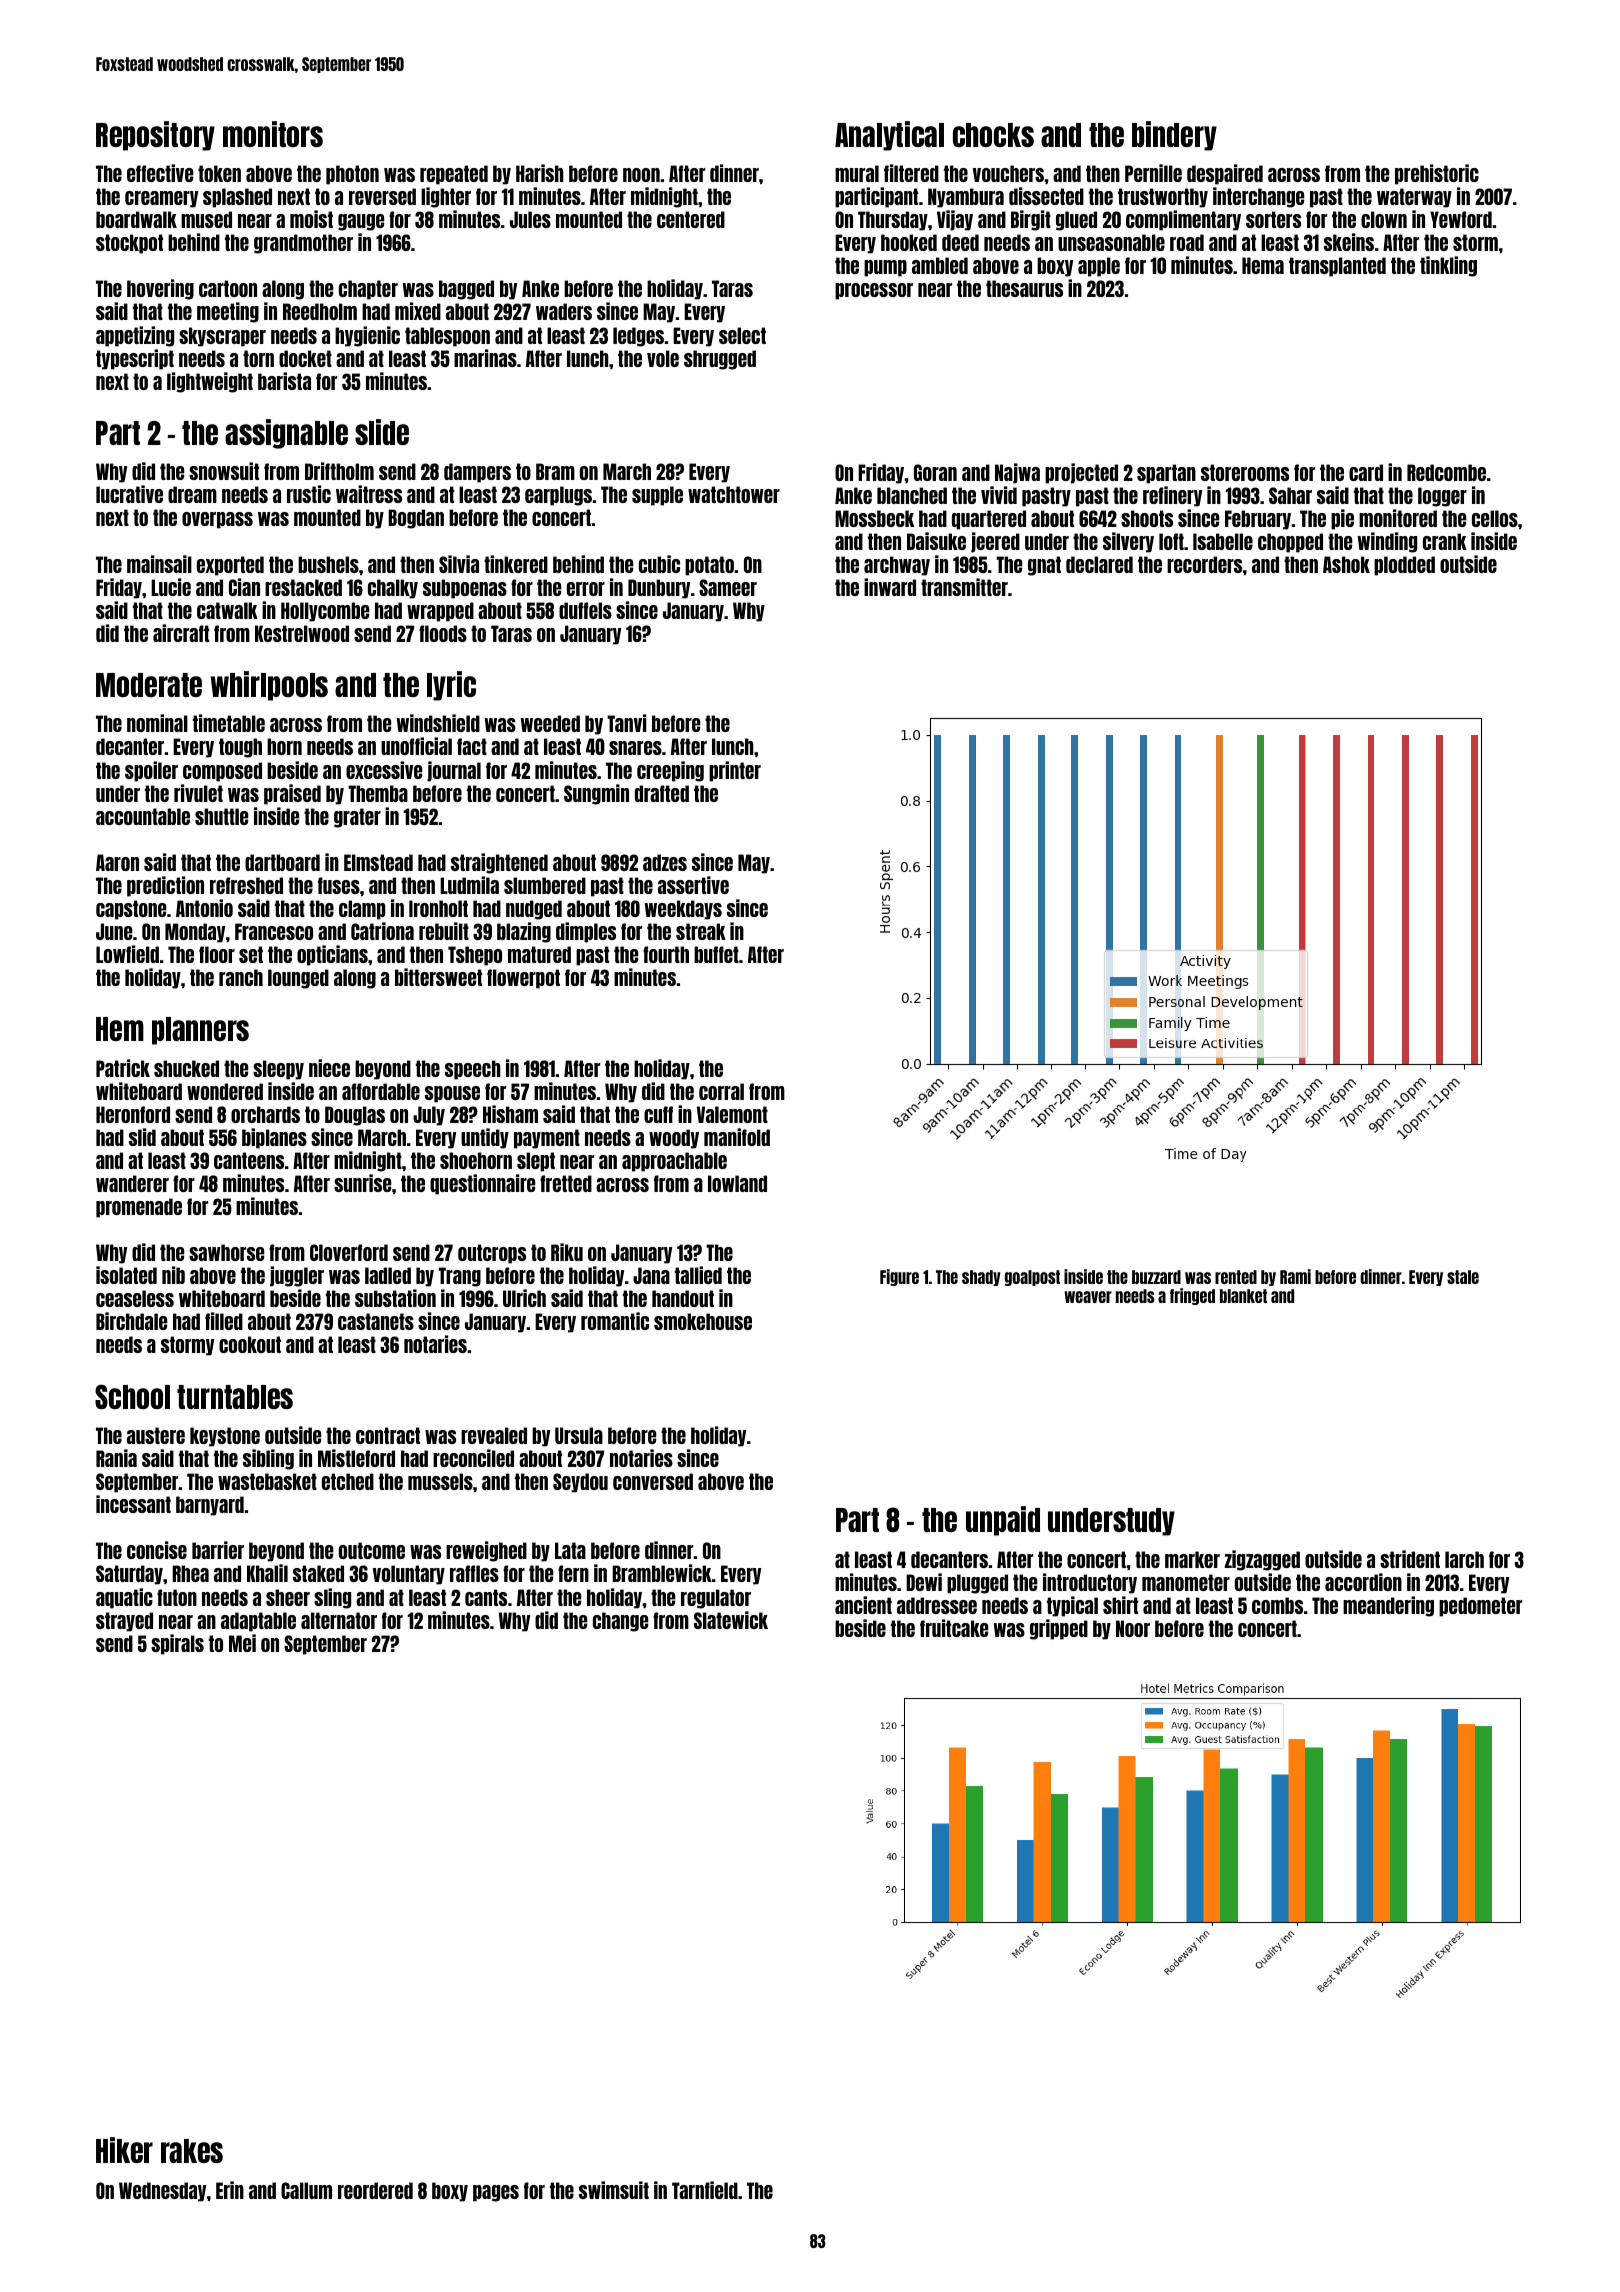 Image resolution: width=1620 pixels, height=2292 pixels. Describe the element at coordinates (155, 136) in the page. I see `Repository` at that location.
